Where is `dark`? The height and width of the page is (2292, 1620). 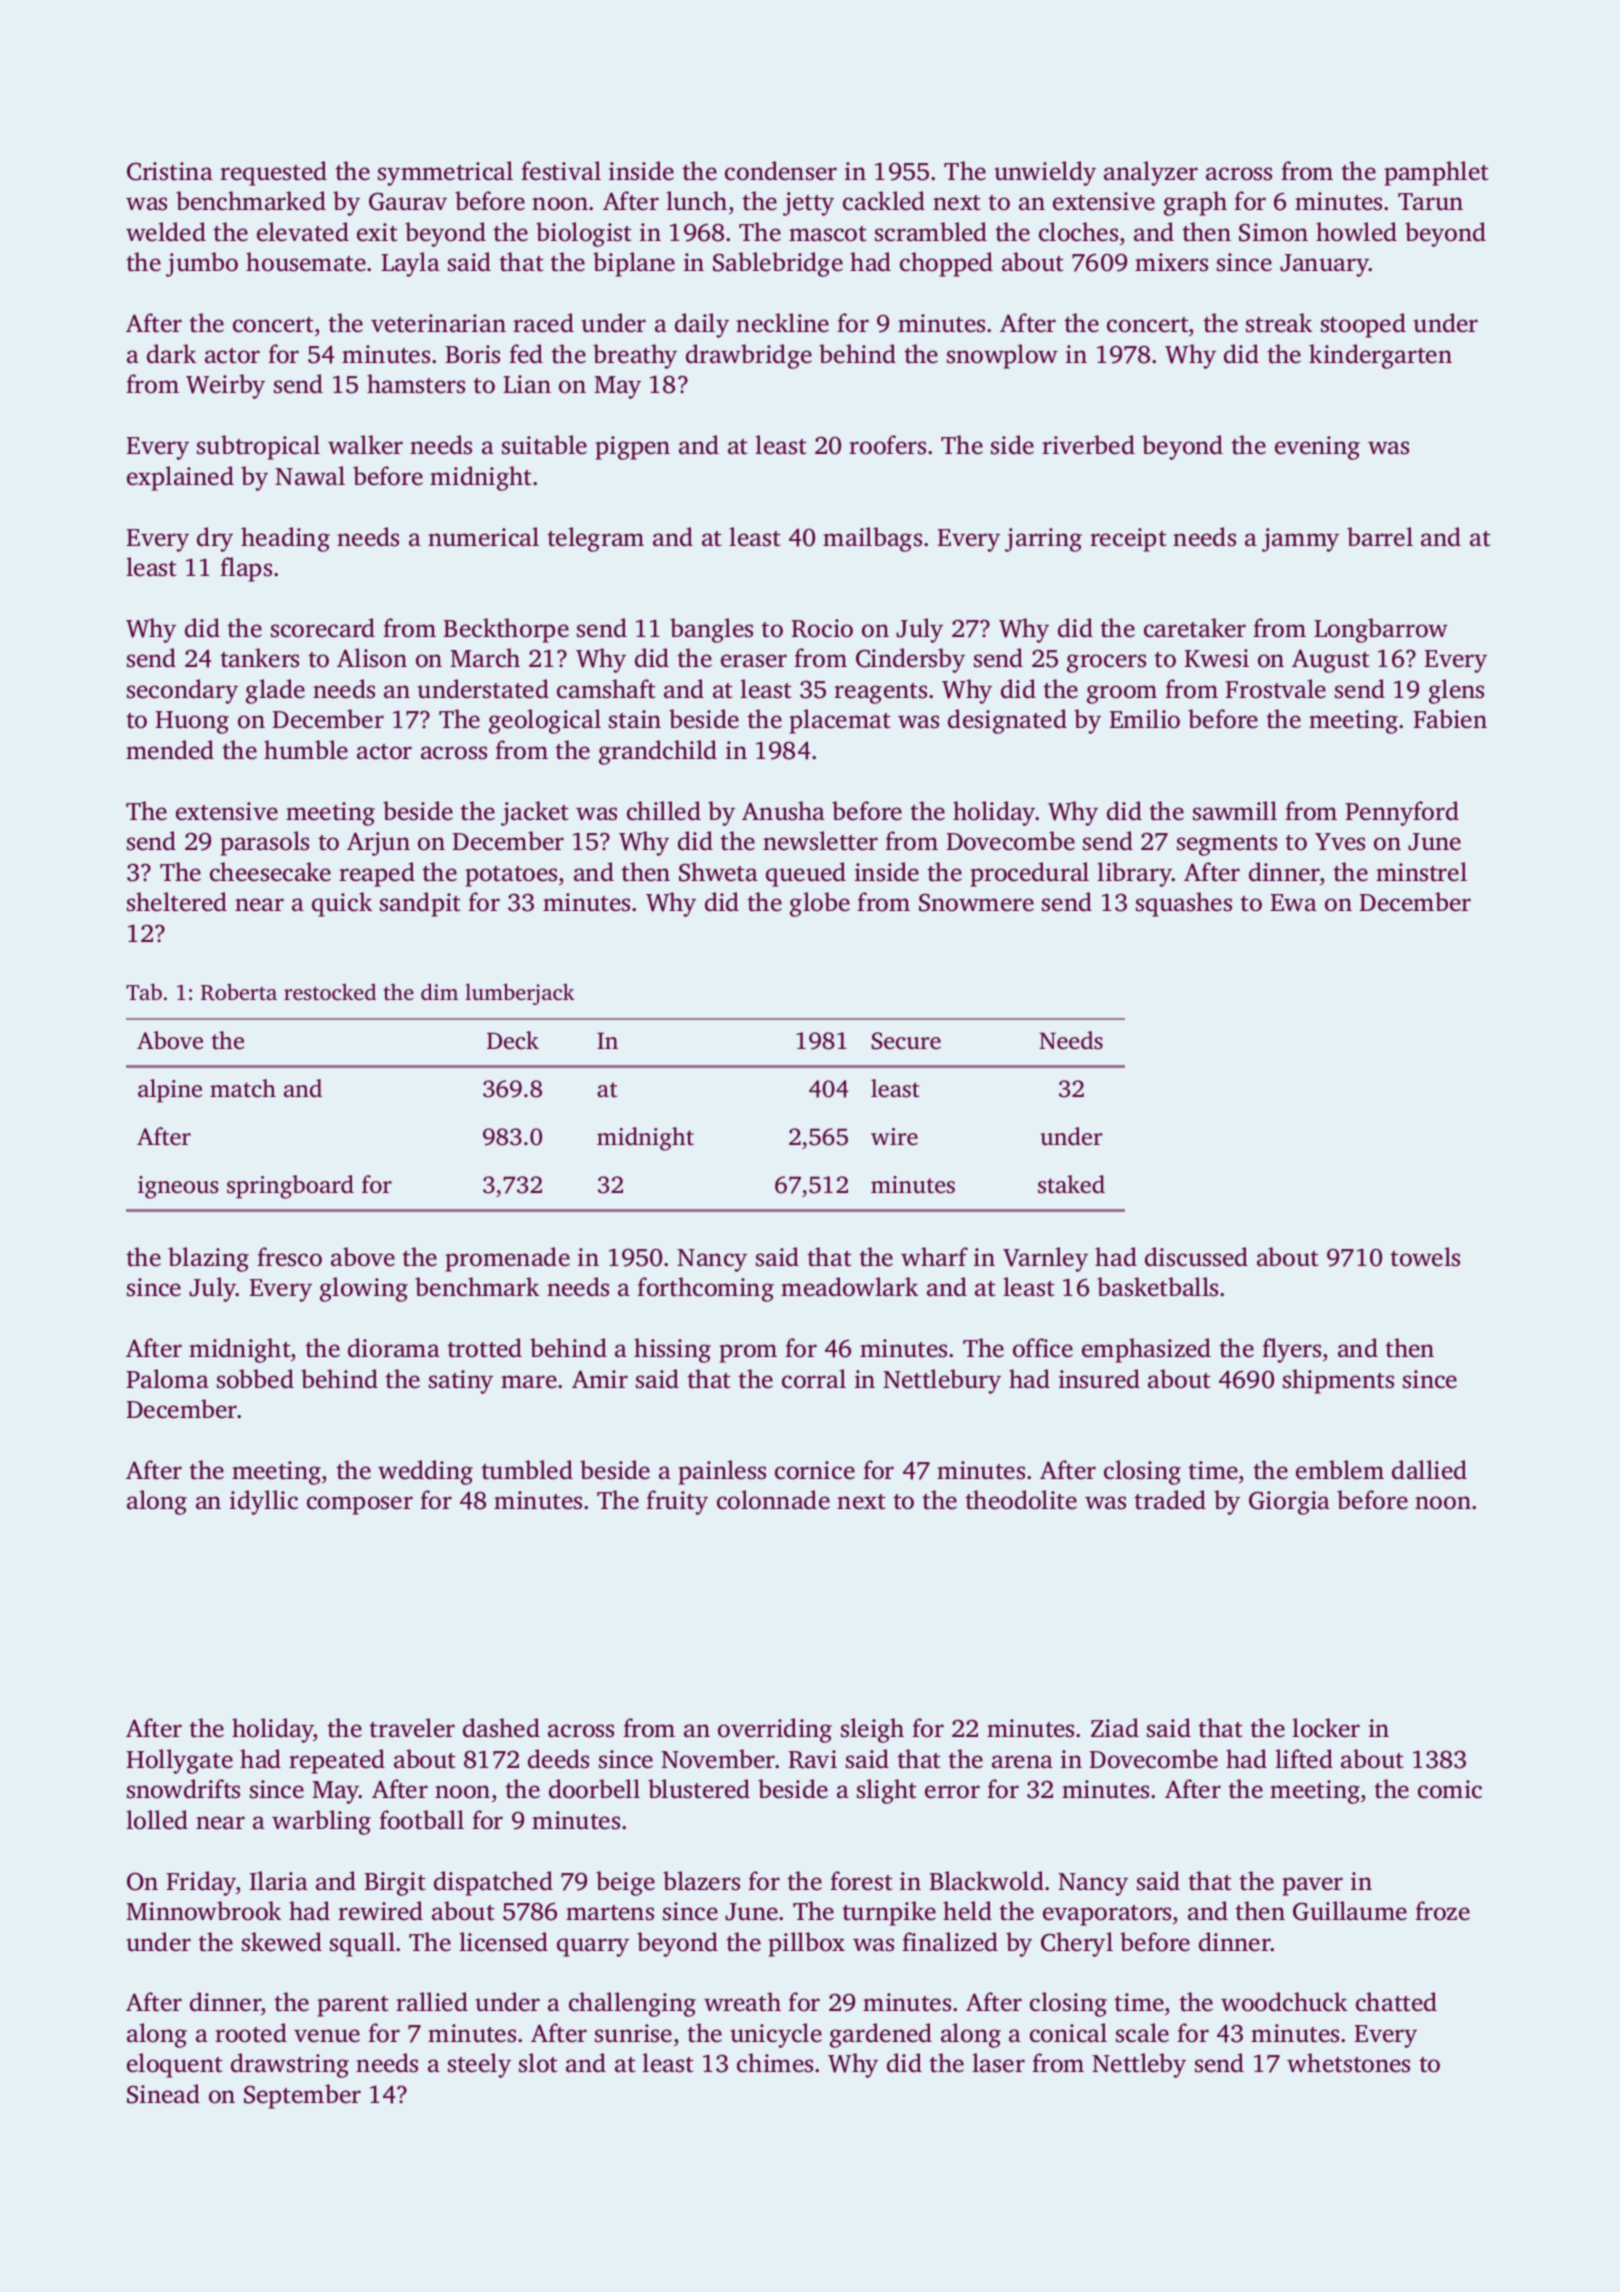
dark is located at coordinates (171, 354).
